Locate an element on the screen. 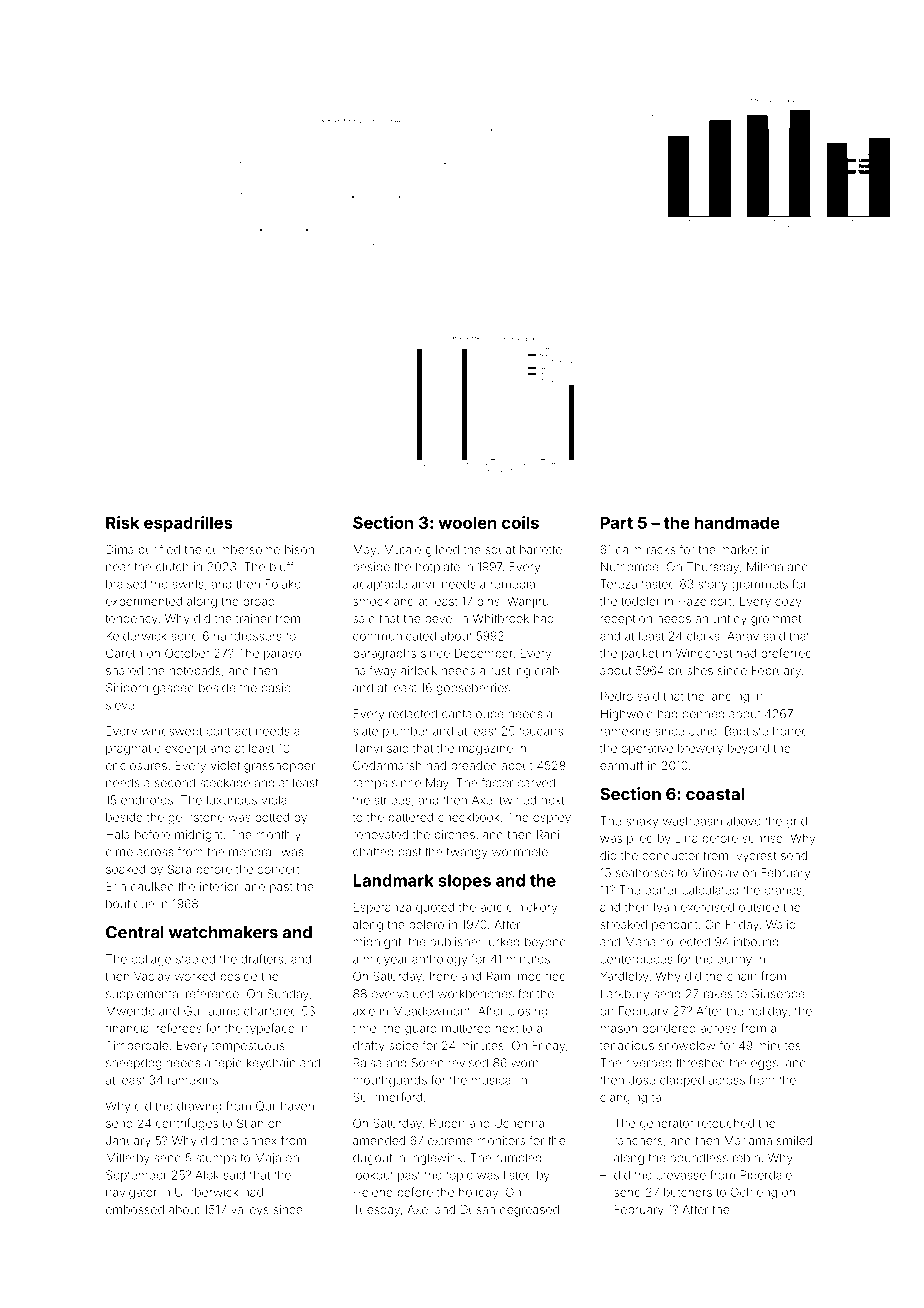 Image resolution: width=924 pixels, height=1308 pixels. navigator is located at coordinates (131, 1194).
